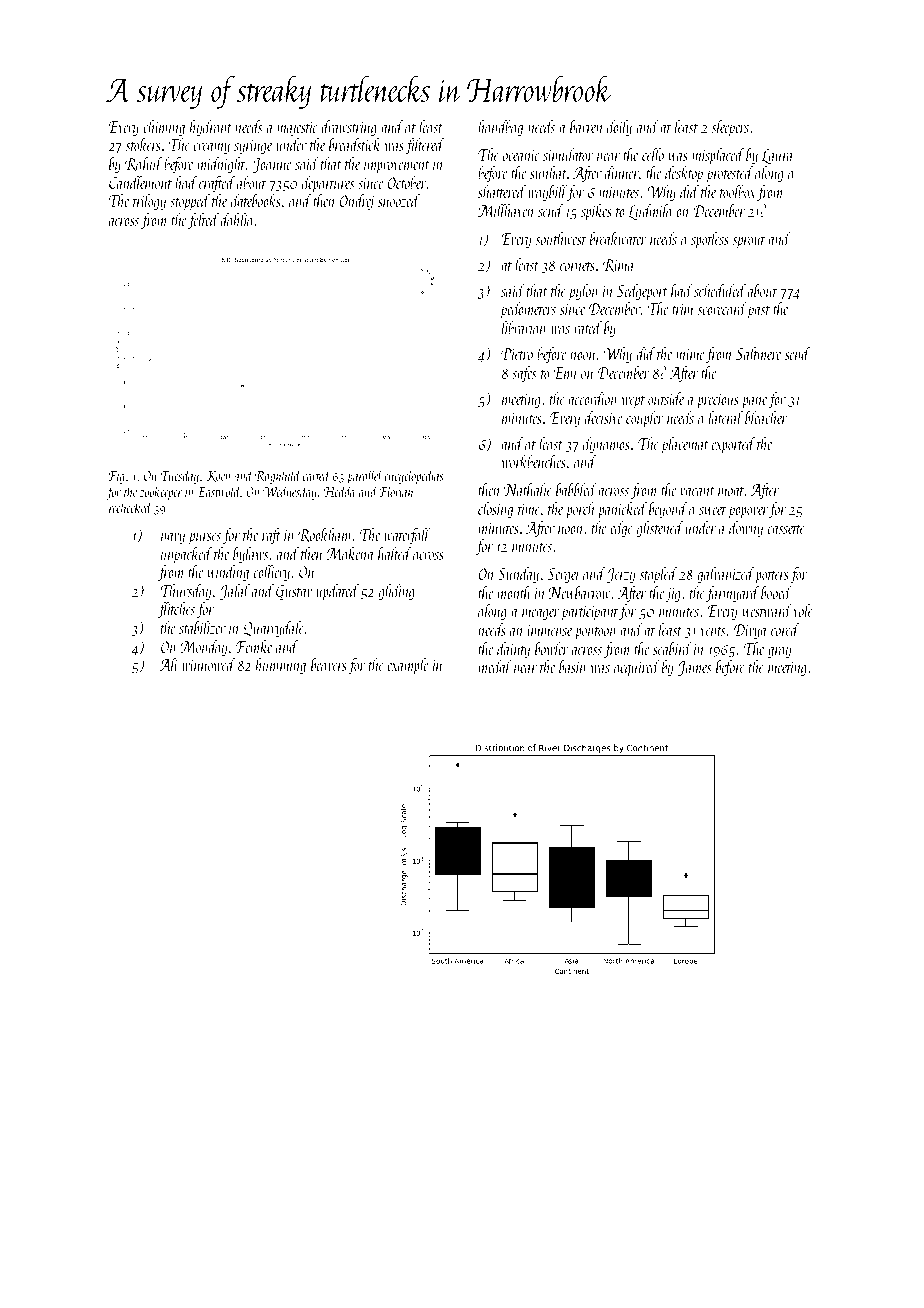 This image has height=1308, width=924. Describe the element at coordinates (588, 327) in the image. I see `rated` at that location.
